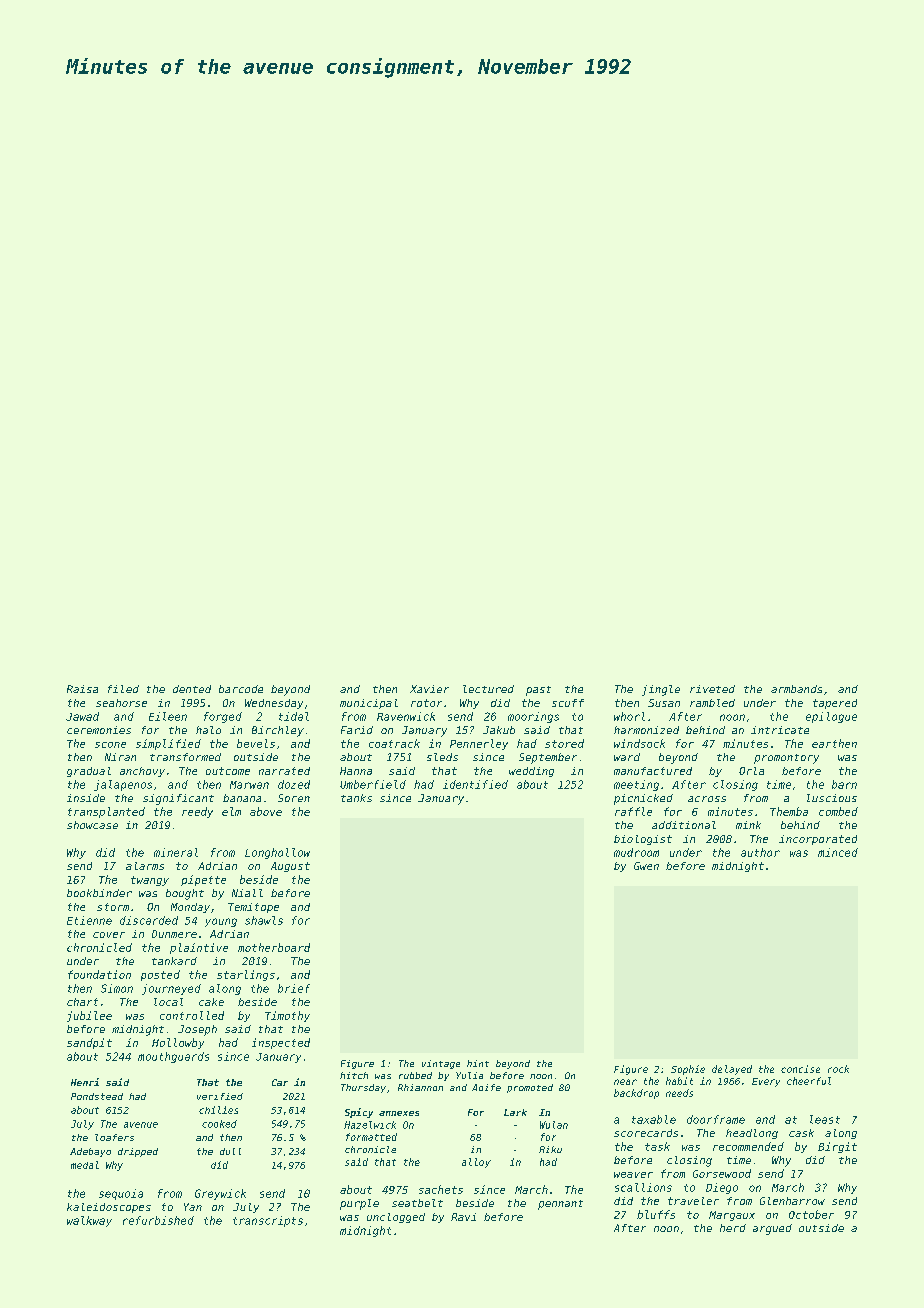 The width and height of the screenshot is (924, 1308). What do you see at coordinates (268, 1221) in the screenshot?
I see `transcripts` at bounding box center [268, 1221].
